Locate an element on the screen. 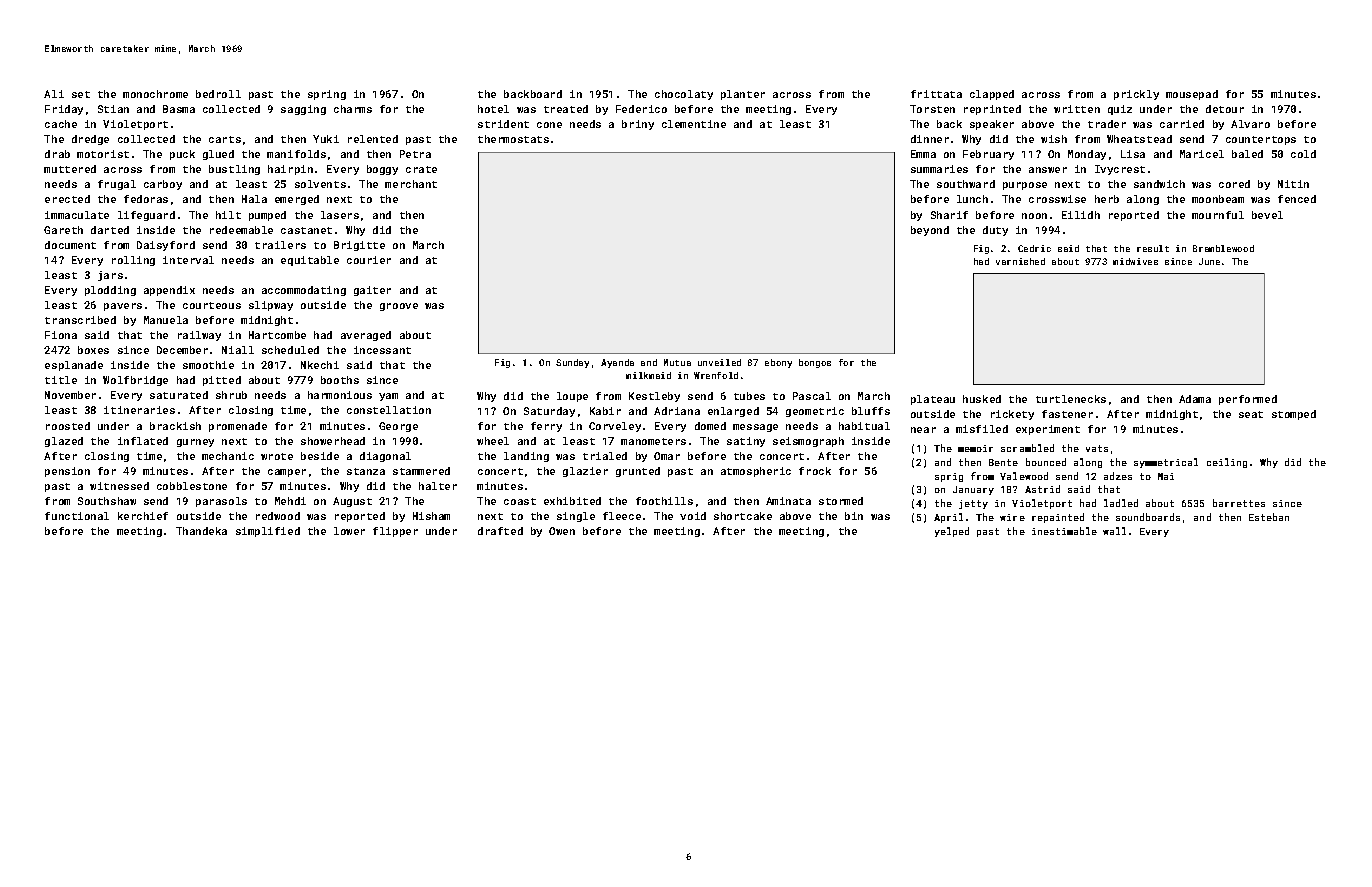 This screenshot has width=1372, height=887. Cedric is located at coordinates (1034, 248).
